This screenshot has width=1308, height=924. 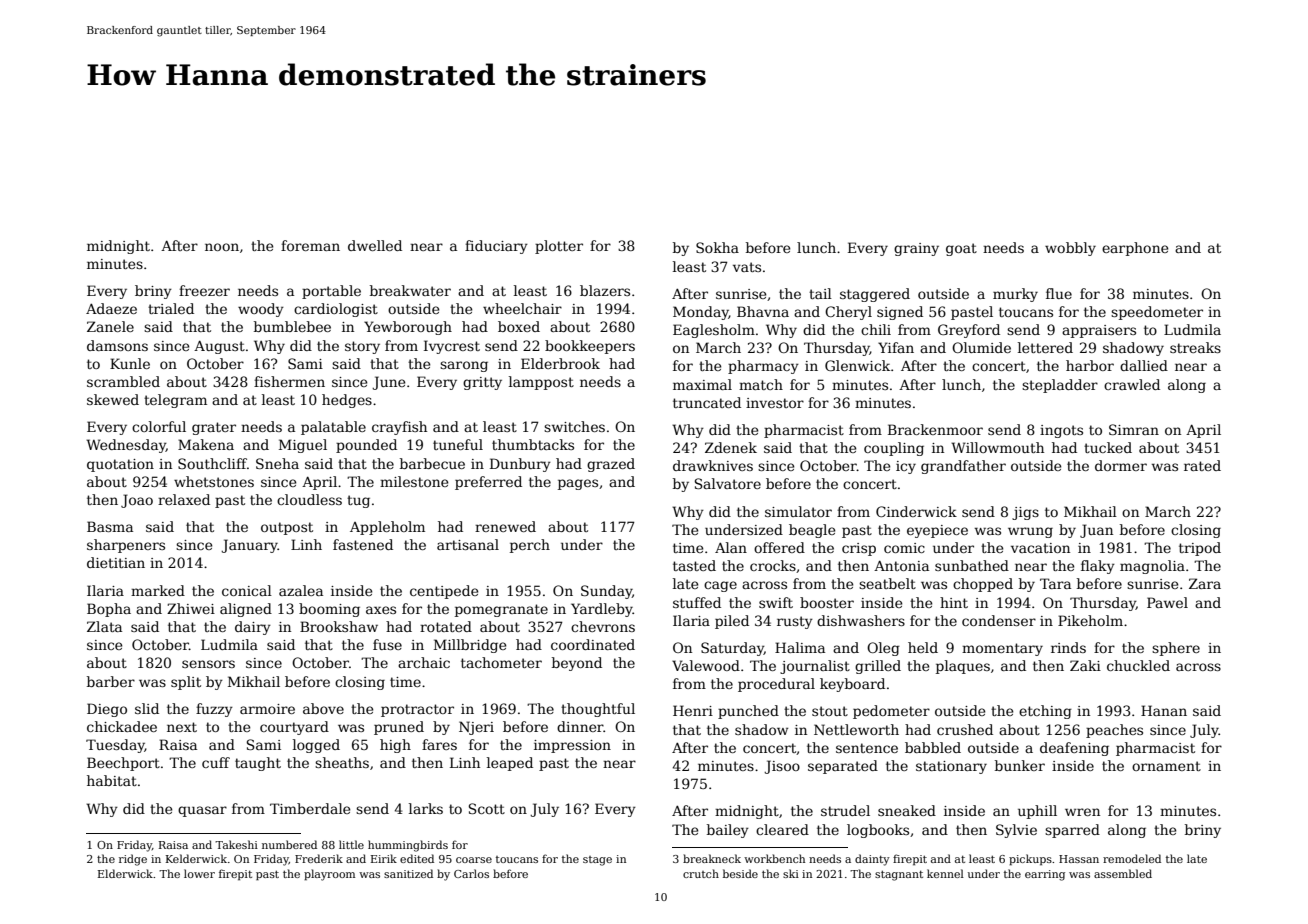 What do you see at coordinates (510, 764) in the screenshot?
I see `leaped` at bounding box center [510, 764].
